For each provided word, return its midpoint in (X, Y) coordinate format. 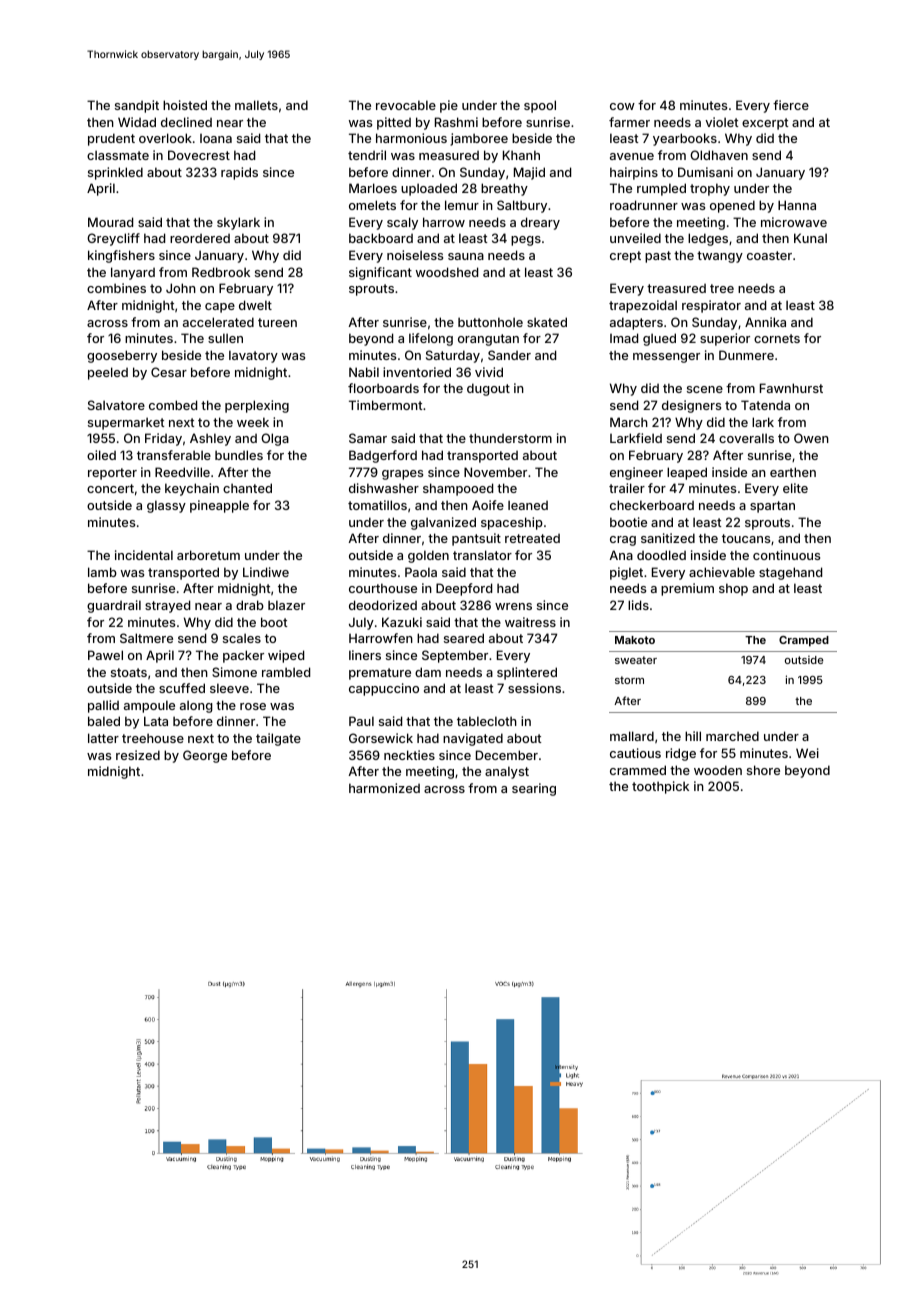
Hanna (797, 205)
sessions (534, 688)
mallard (632, 736)
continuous (786, 555)
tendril (367, 155)
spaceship (512, 523)
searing (534, 789)
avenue (632, 156)
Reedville (182, 472)
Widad (137, 122)
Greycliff (113, 239)
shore (763, 770)
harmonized (384, 788)
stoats (129, 672)
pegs (526, 241)
